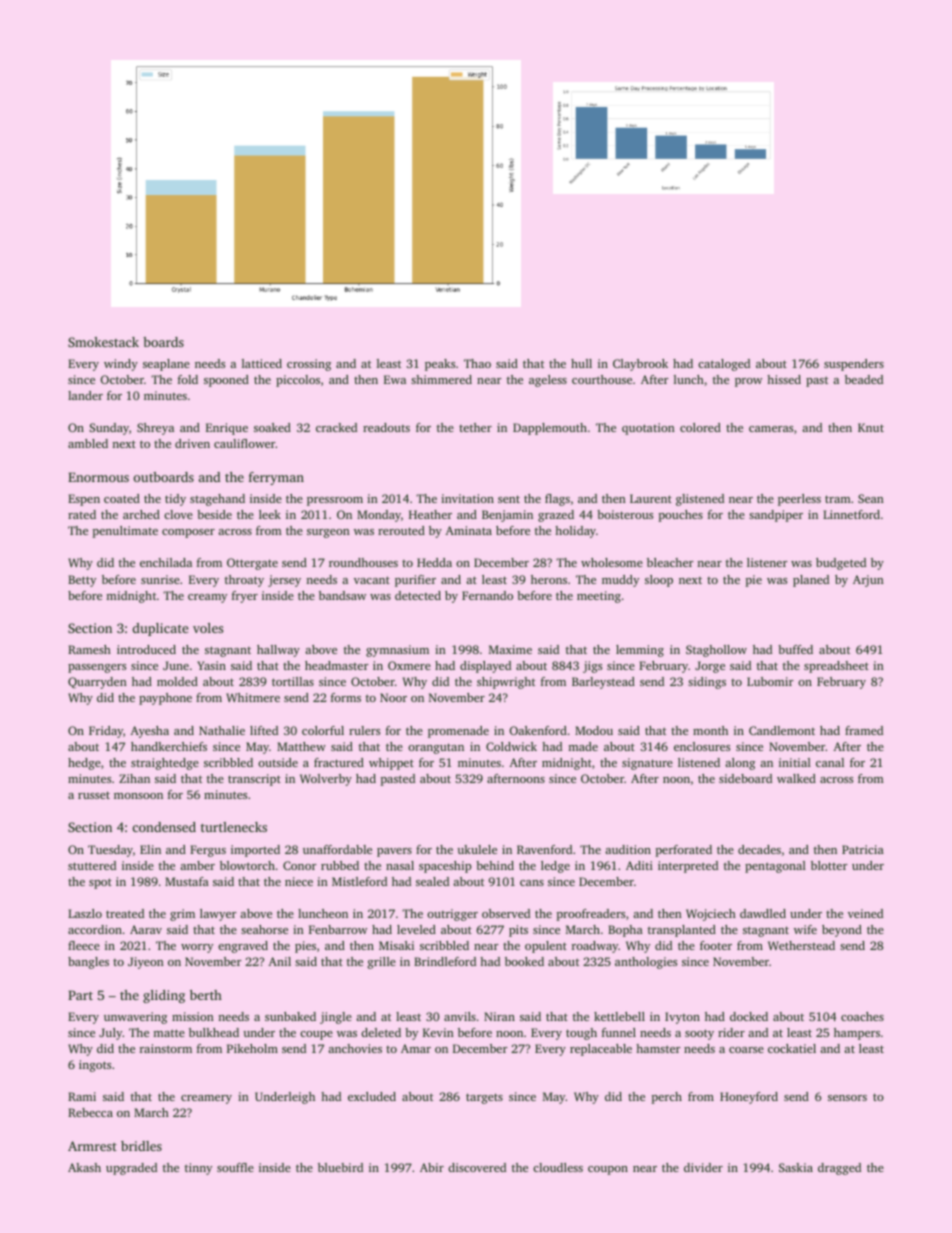  Describe the element at coordinates (863, 849) in the screenshot. I see `Patricia` at that location.
